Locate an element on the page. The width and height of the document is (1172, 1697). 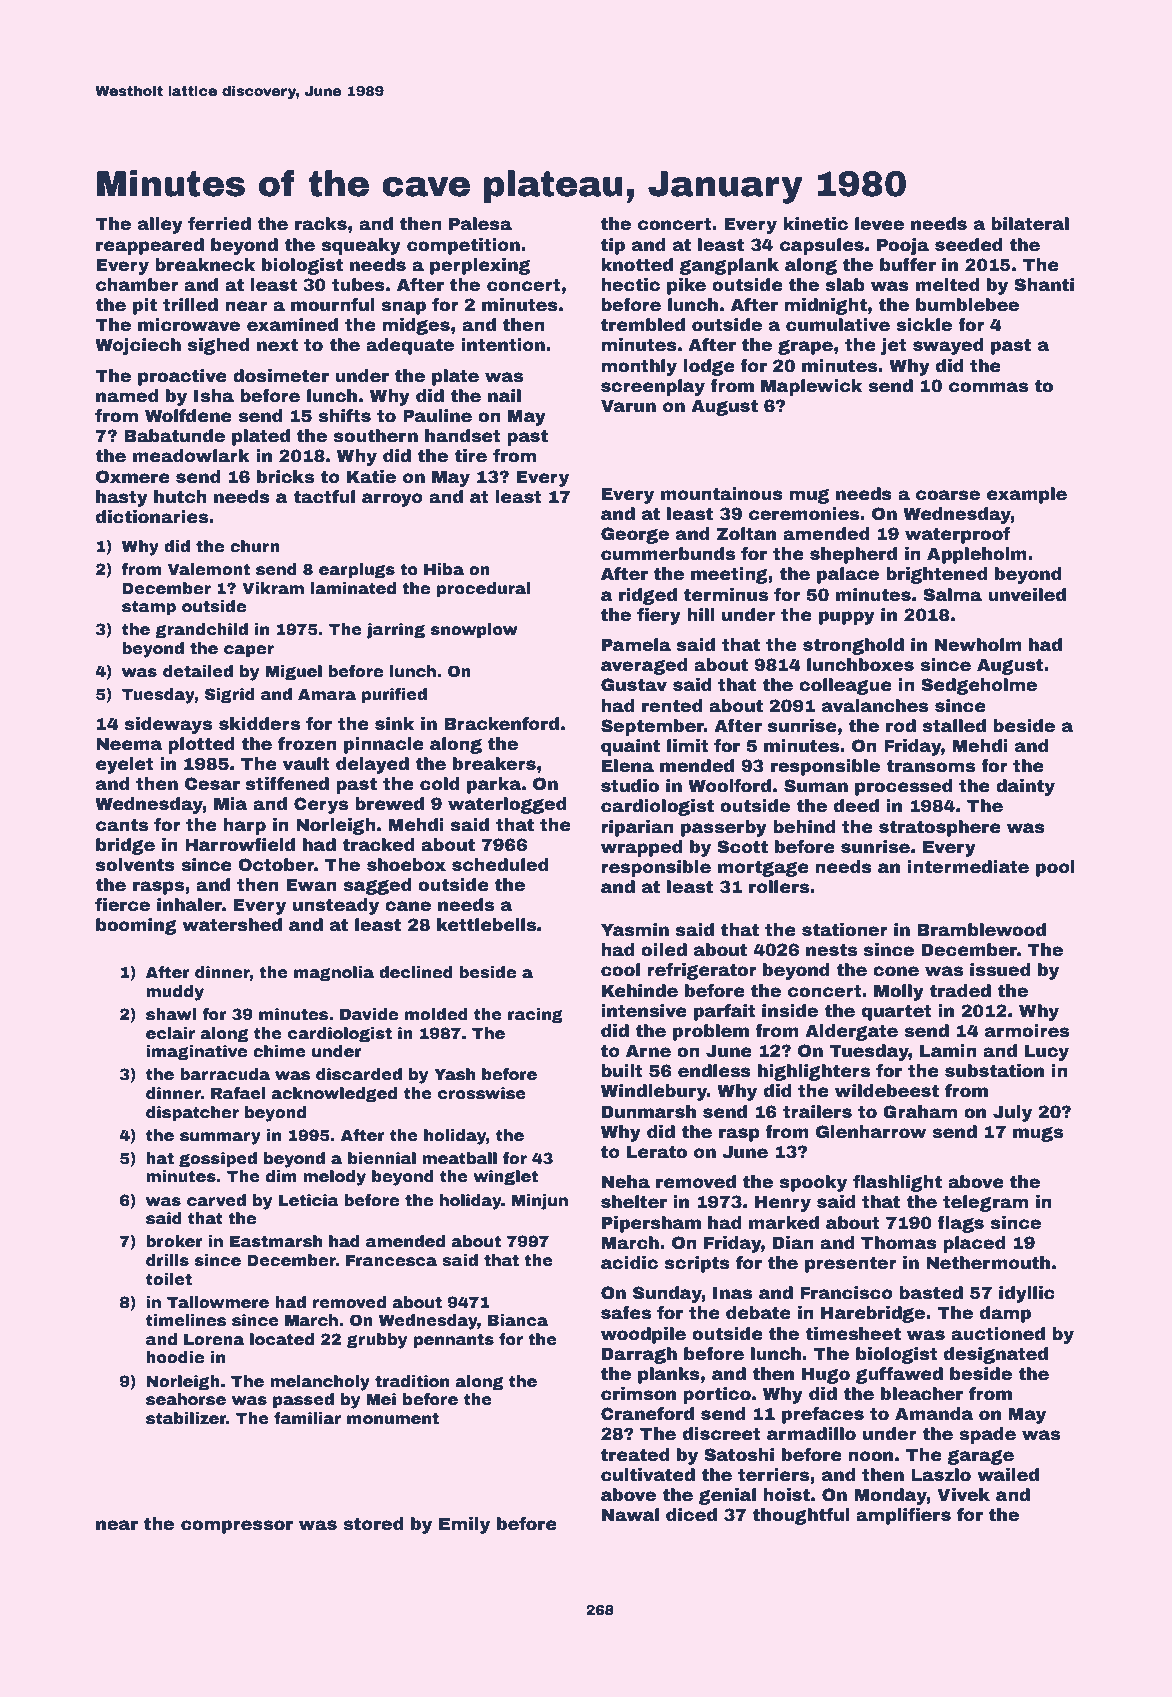
Nawal is located at coordinates (630, 1515).
